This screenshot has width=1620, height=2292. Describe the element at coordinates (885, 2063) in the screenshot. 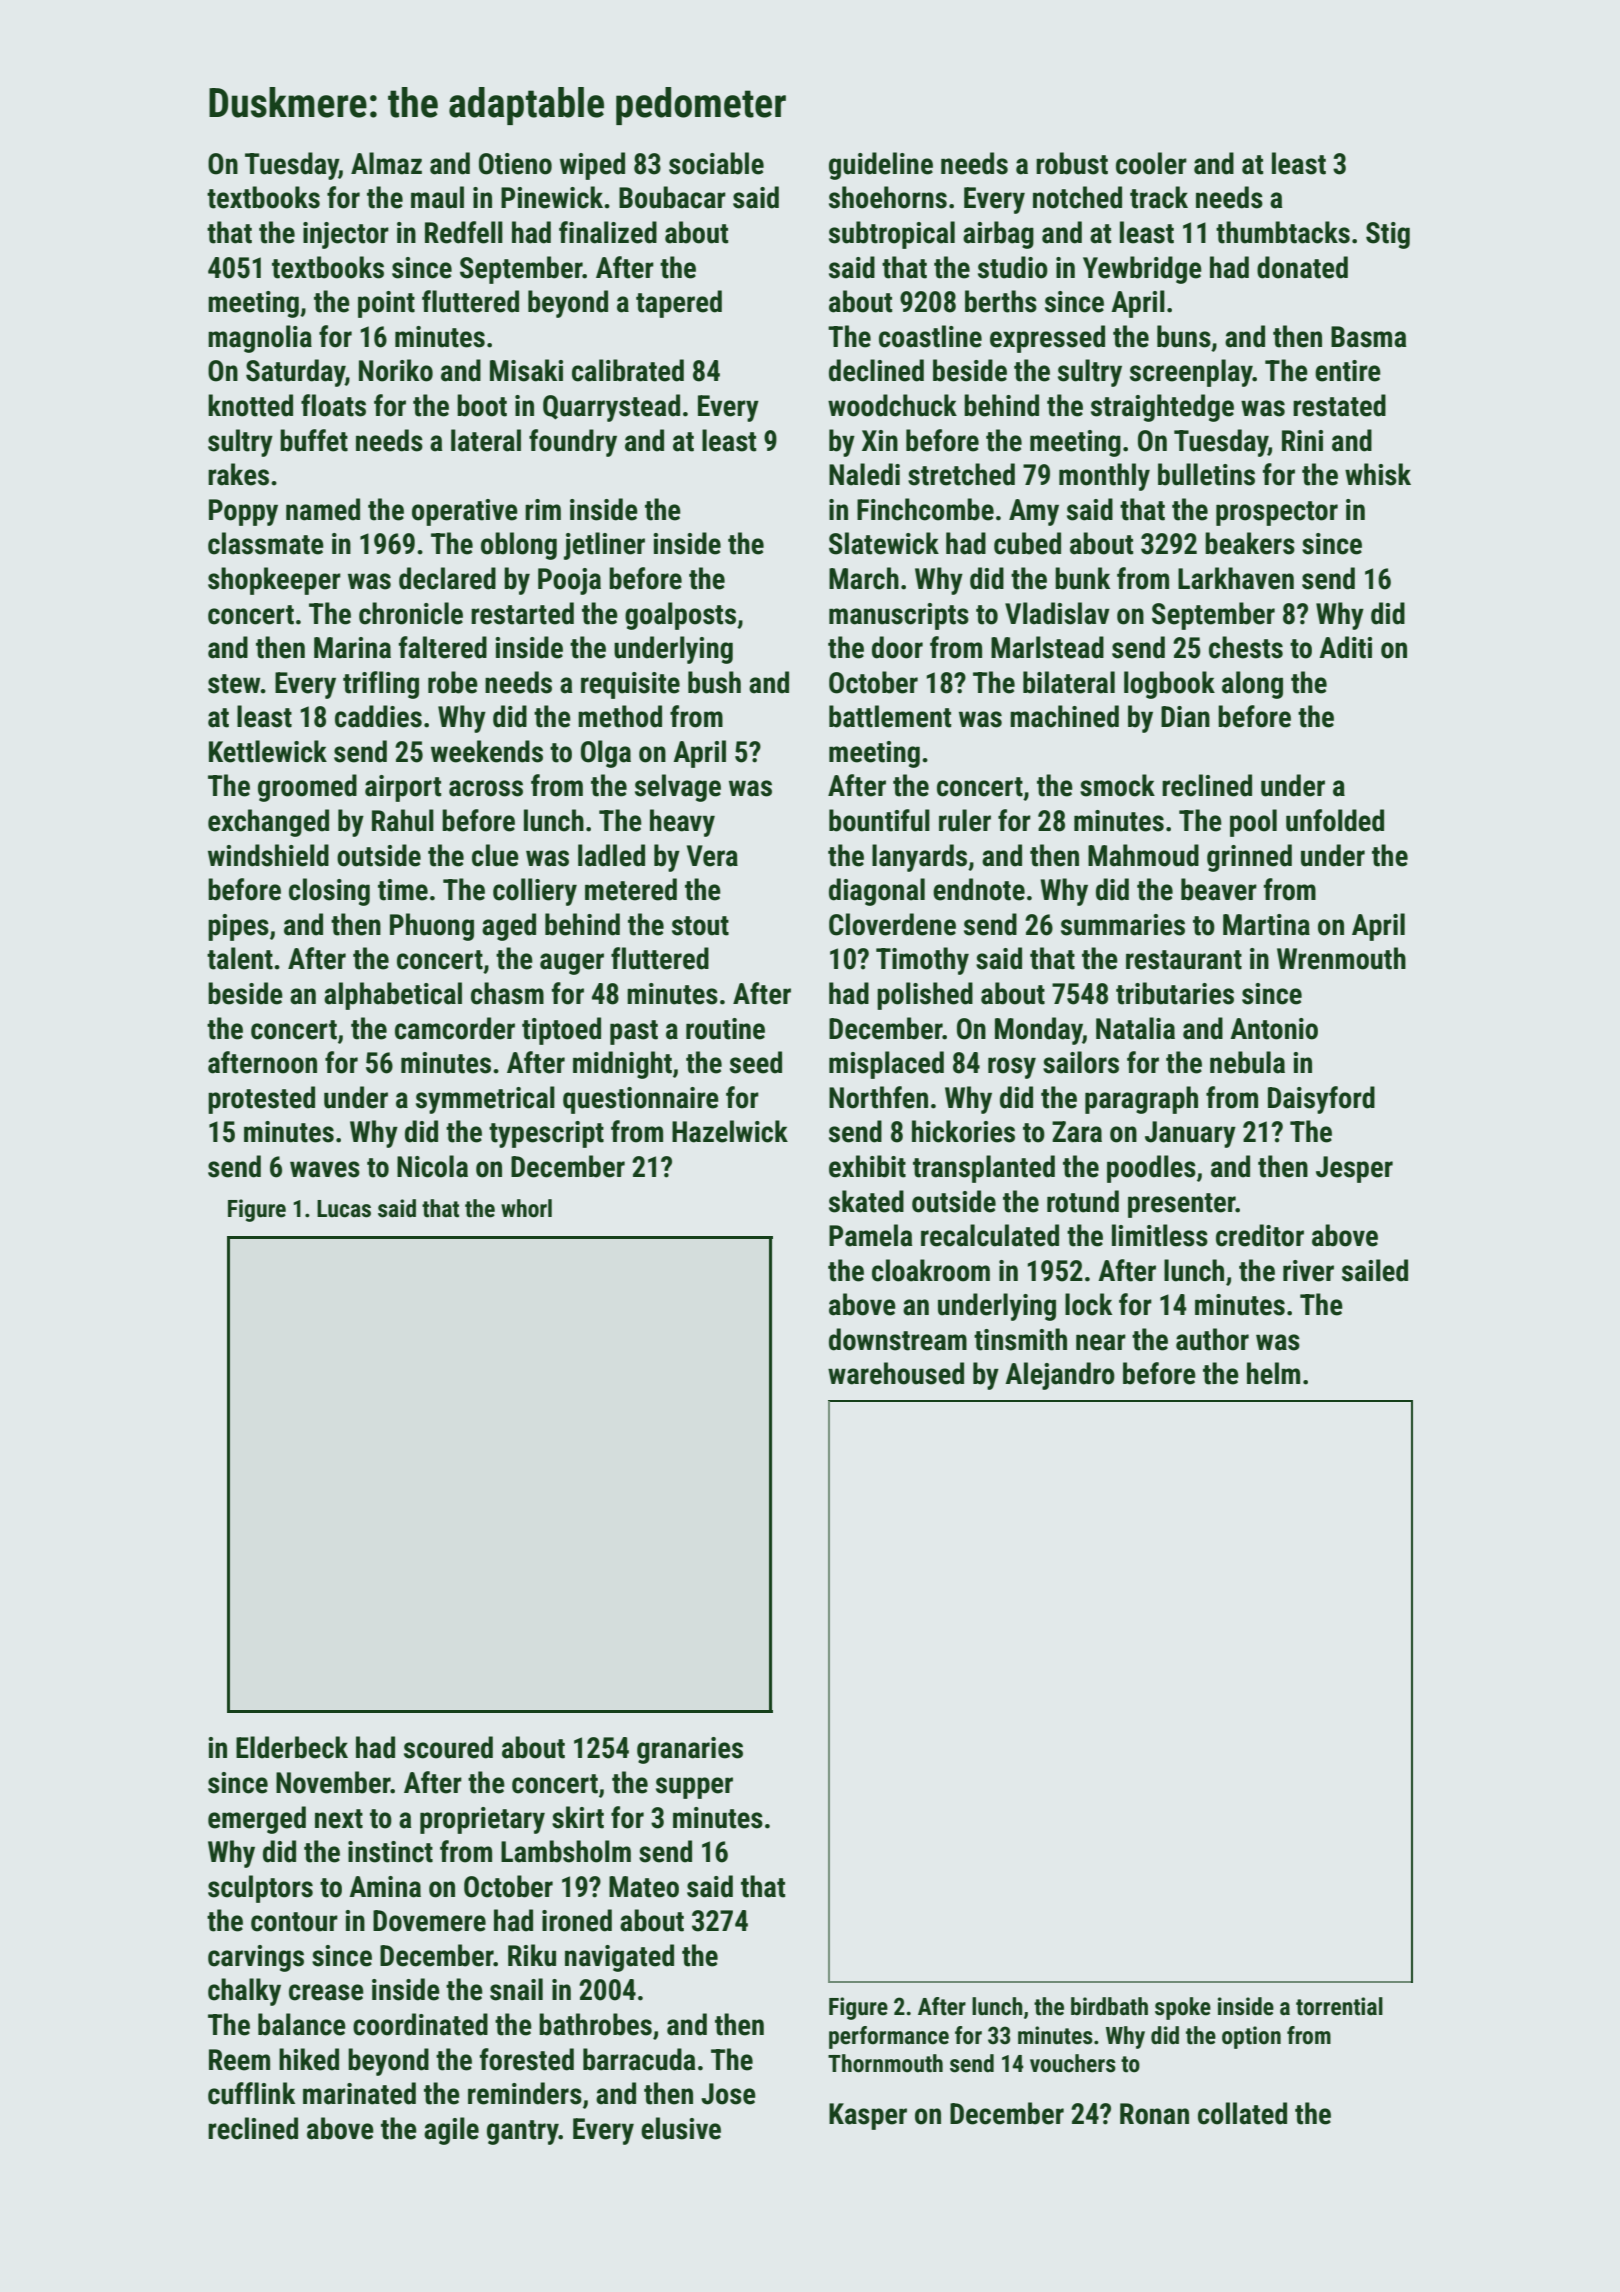

I see `Thornmouth` at that location.
